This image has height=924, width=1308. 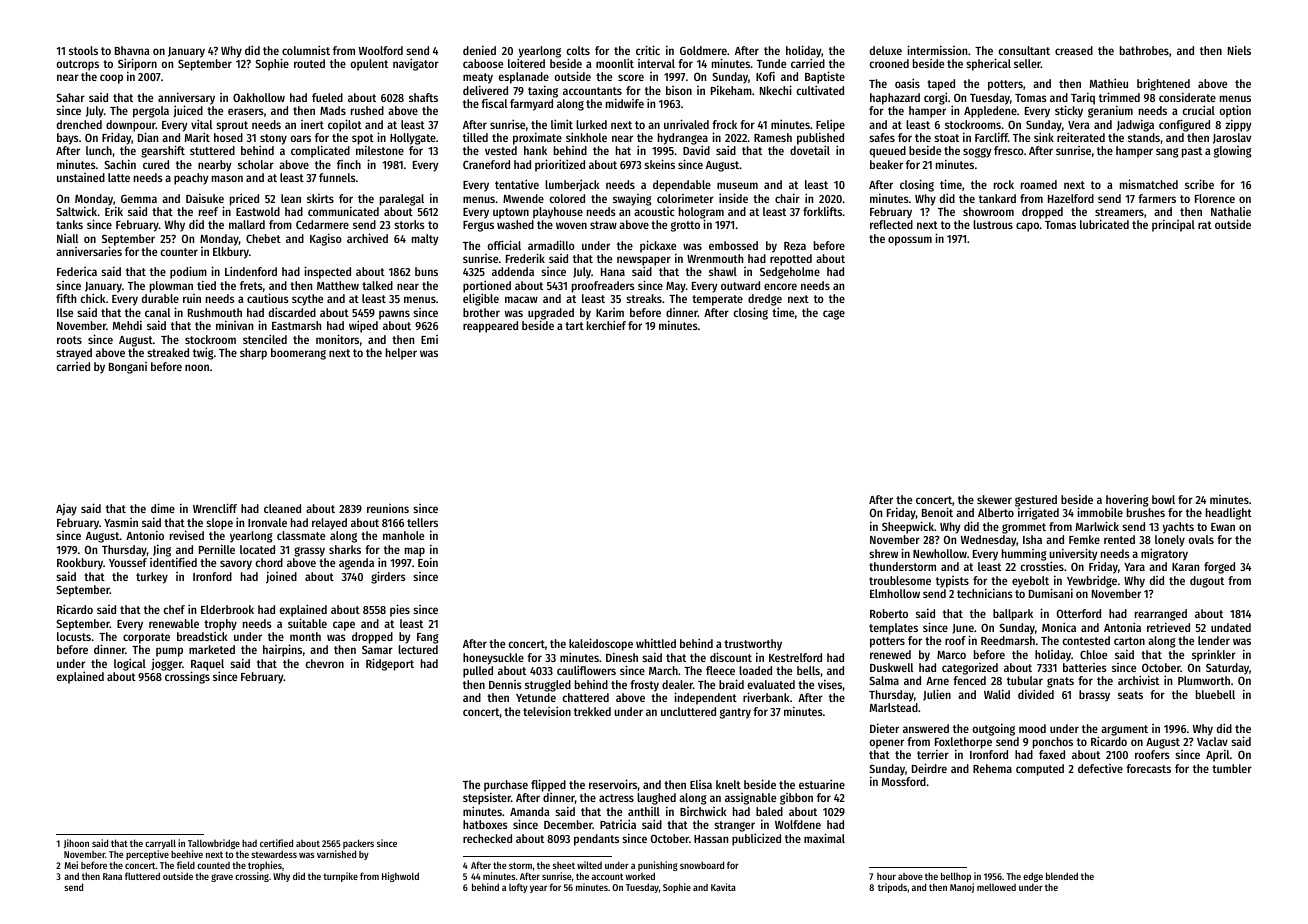 I want to click on hovering, so click(x=1127, y=501).
